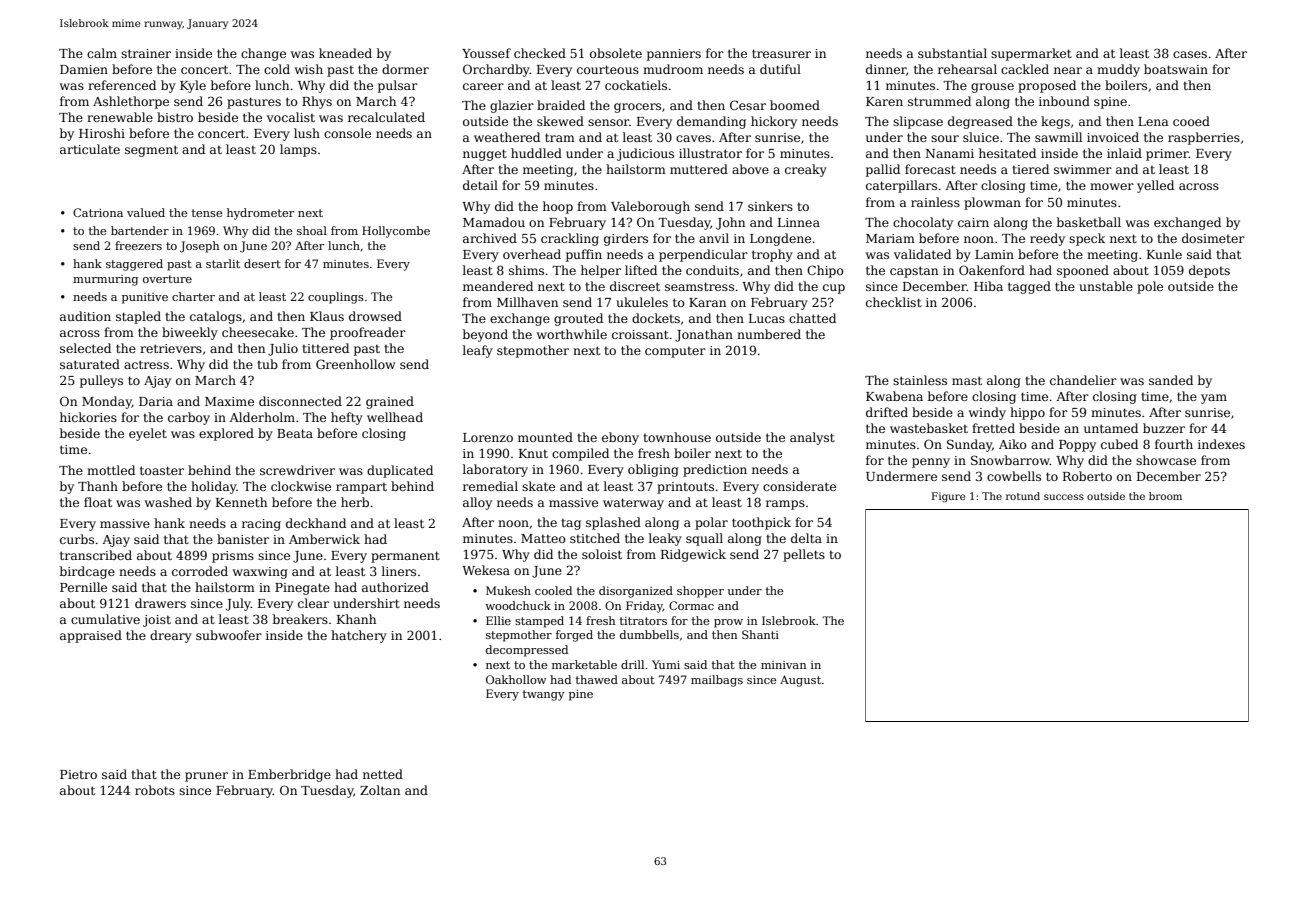  What do you see at coordinates (78, 774) in the screenshot?
I see `Pietro` at bounding box center [78, 774].
